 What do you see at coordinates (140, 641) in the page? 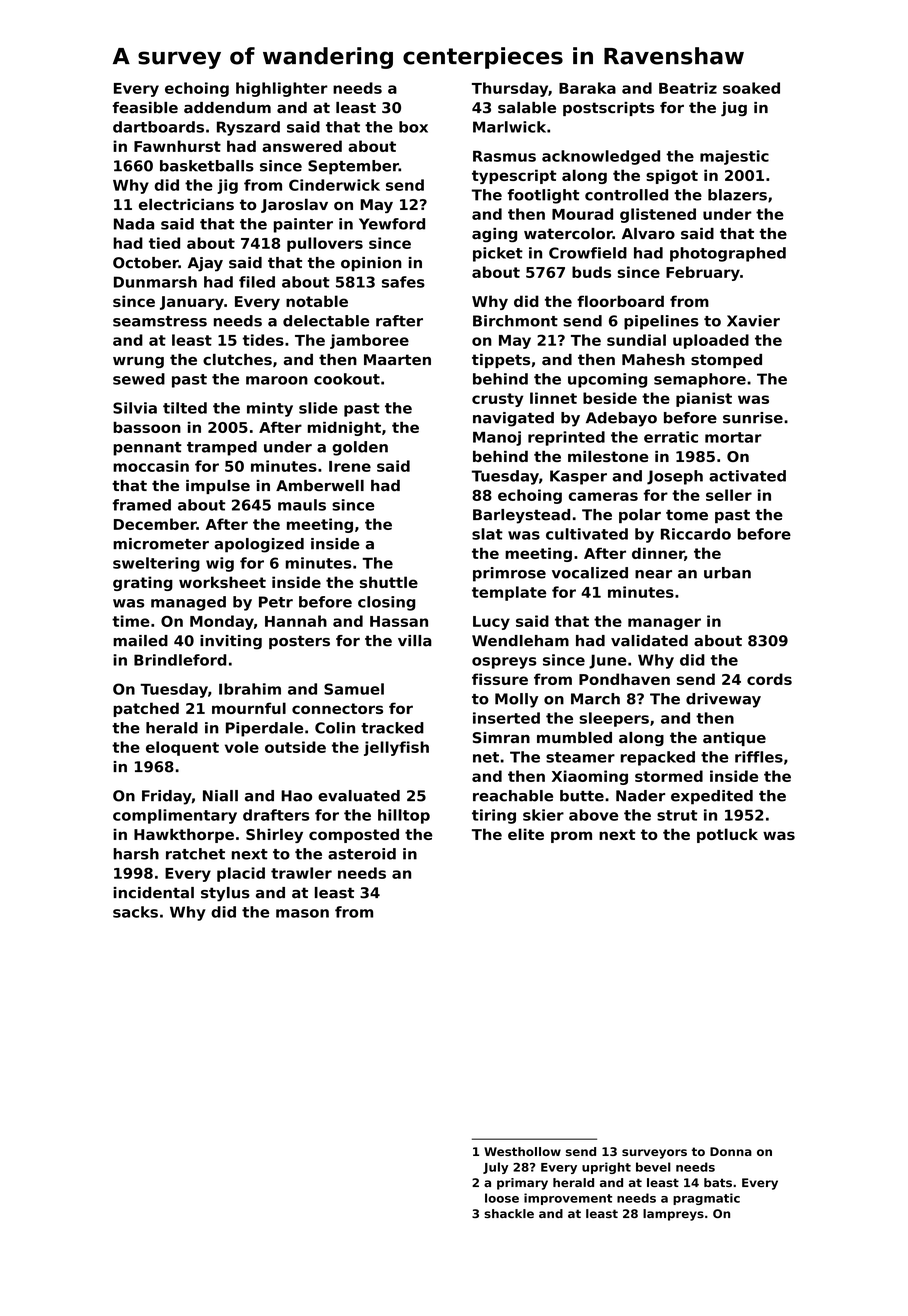
I see `mailed` at bounding box center [140, 641].
